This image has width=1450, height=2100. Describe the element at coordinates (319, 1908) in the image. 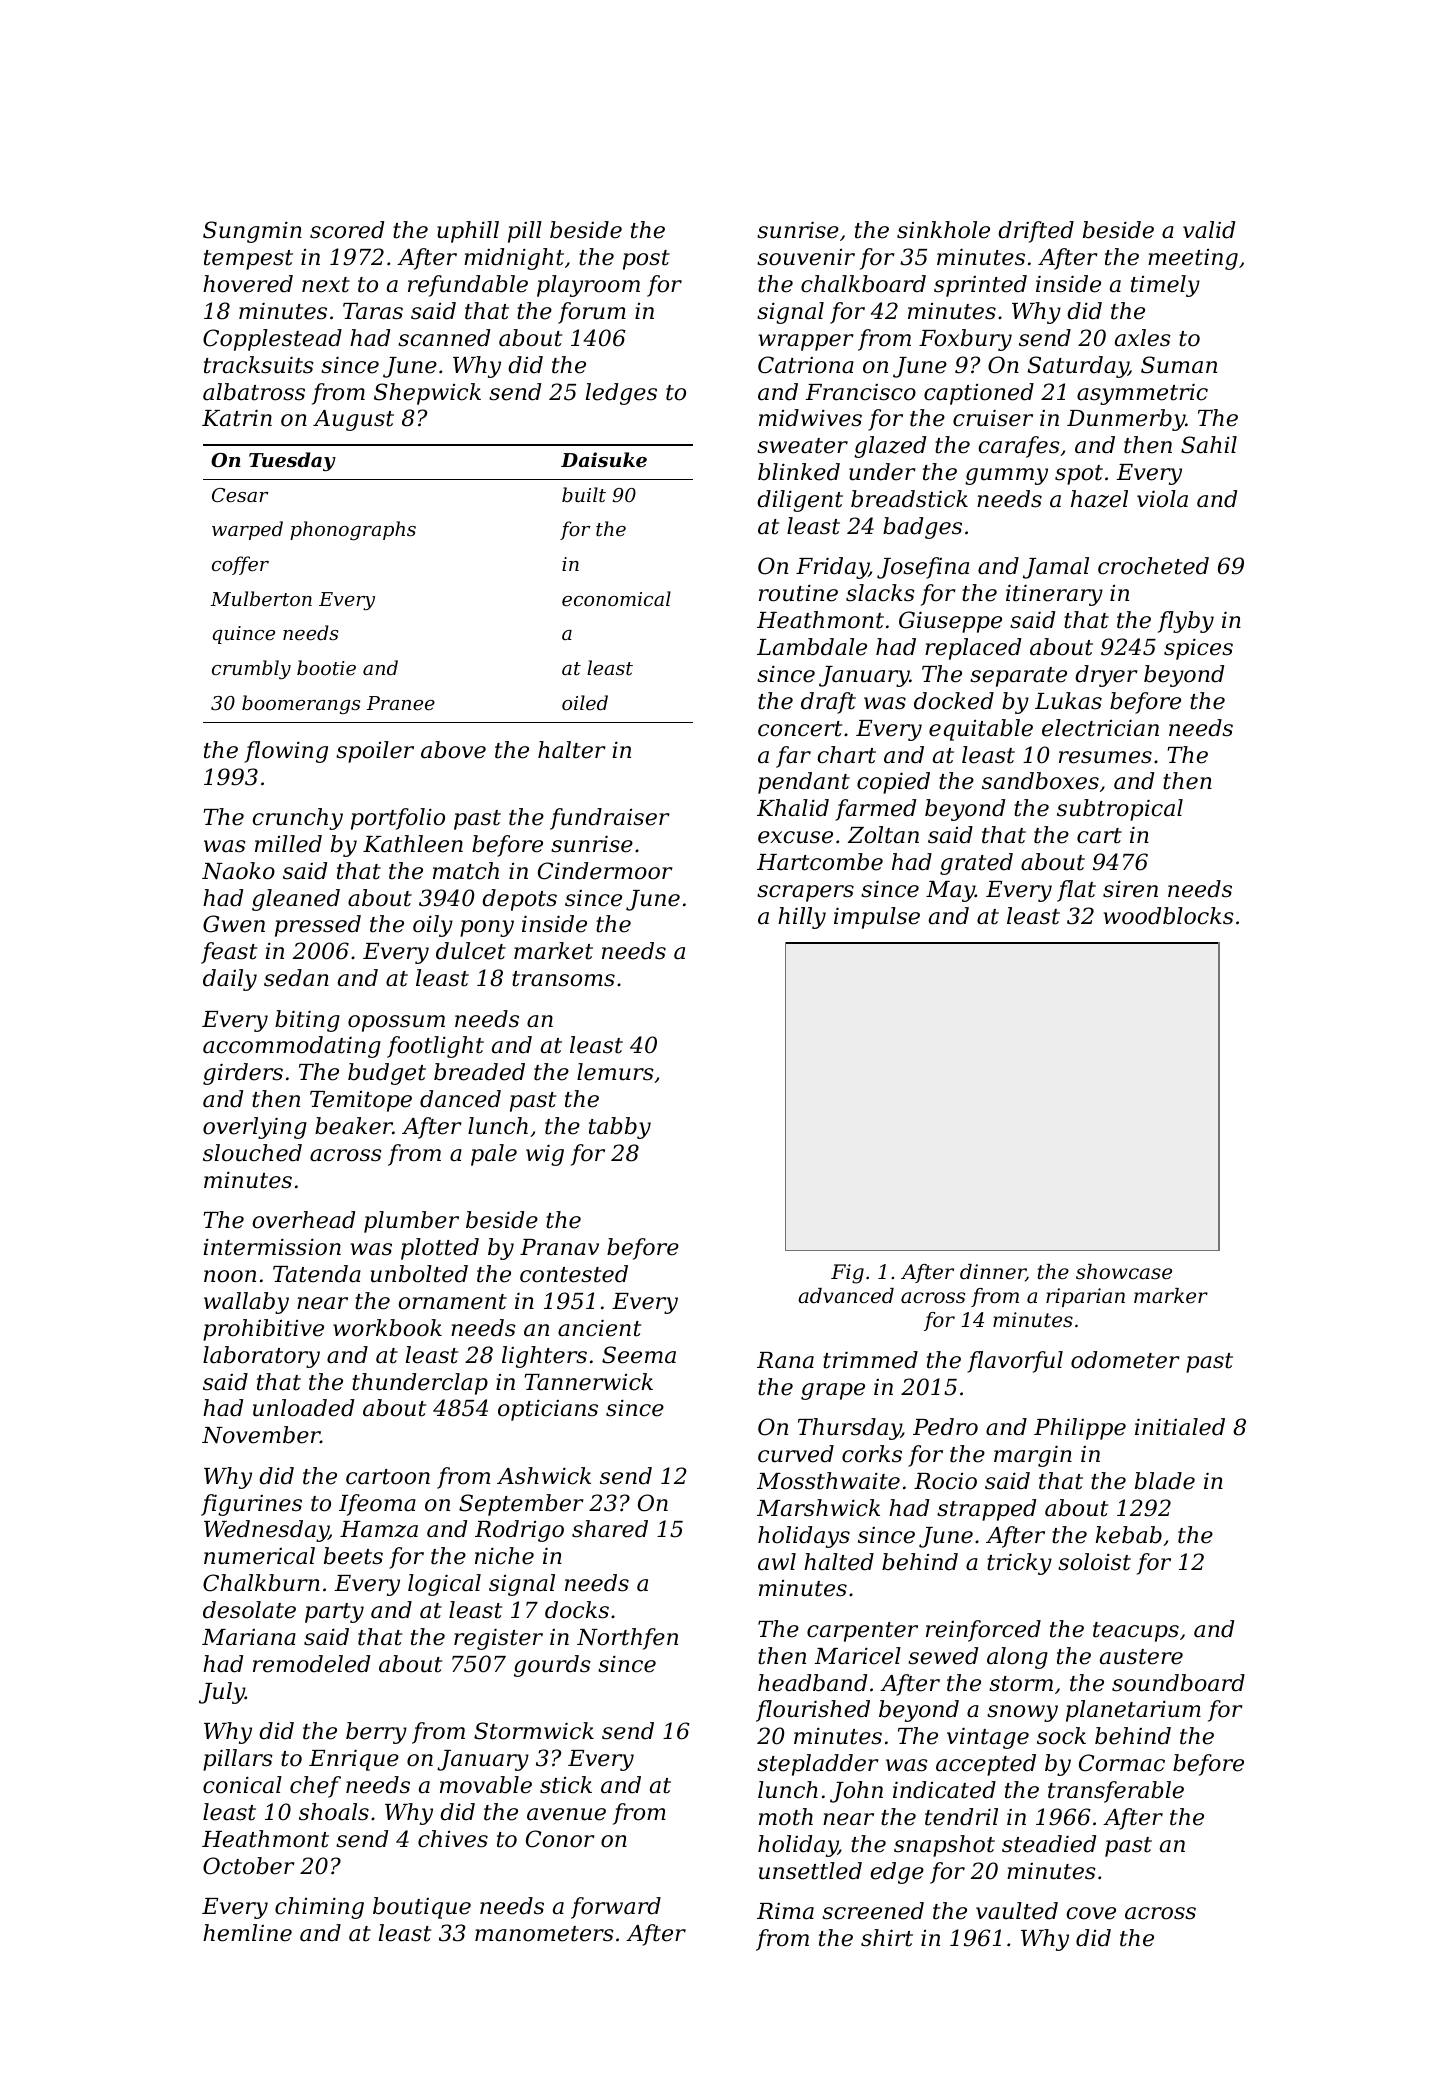

I see `chiming` at that location.
